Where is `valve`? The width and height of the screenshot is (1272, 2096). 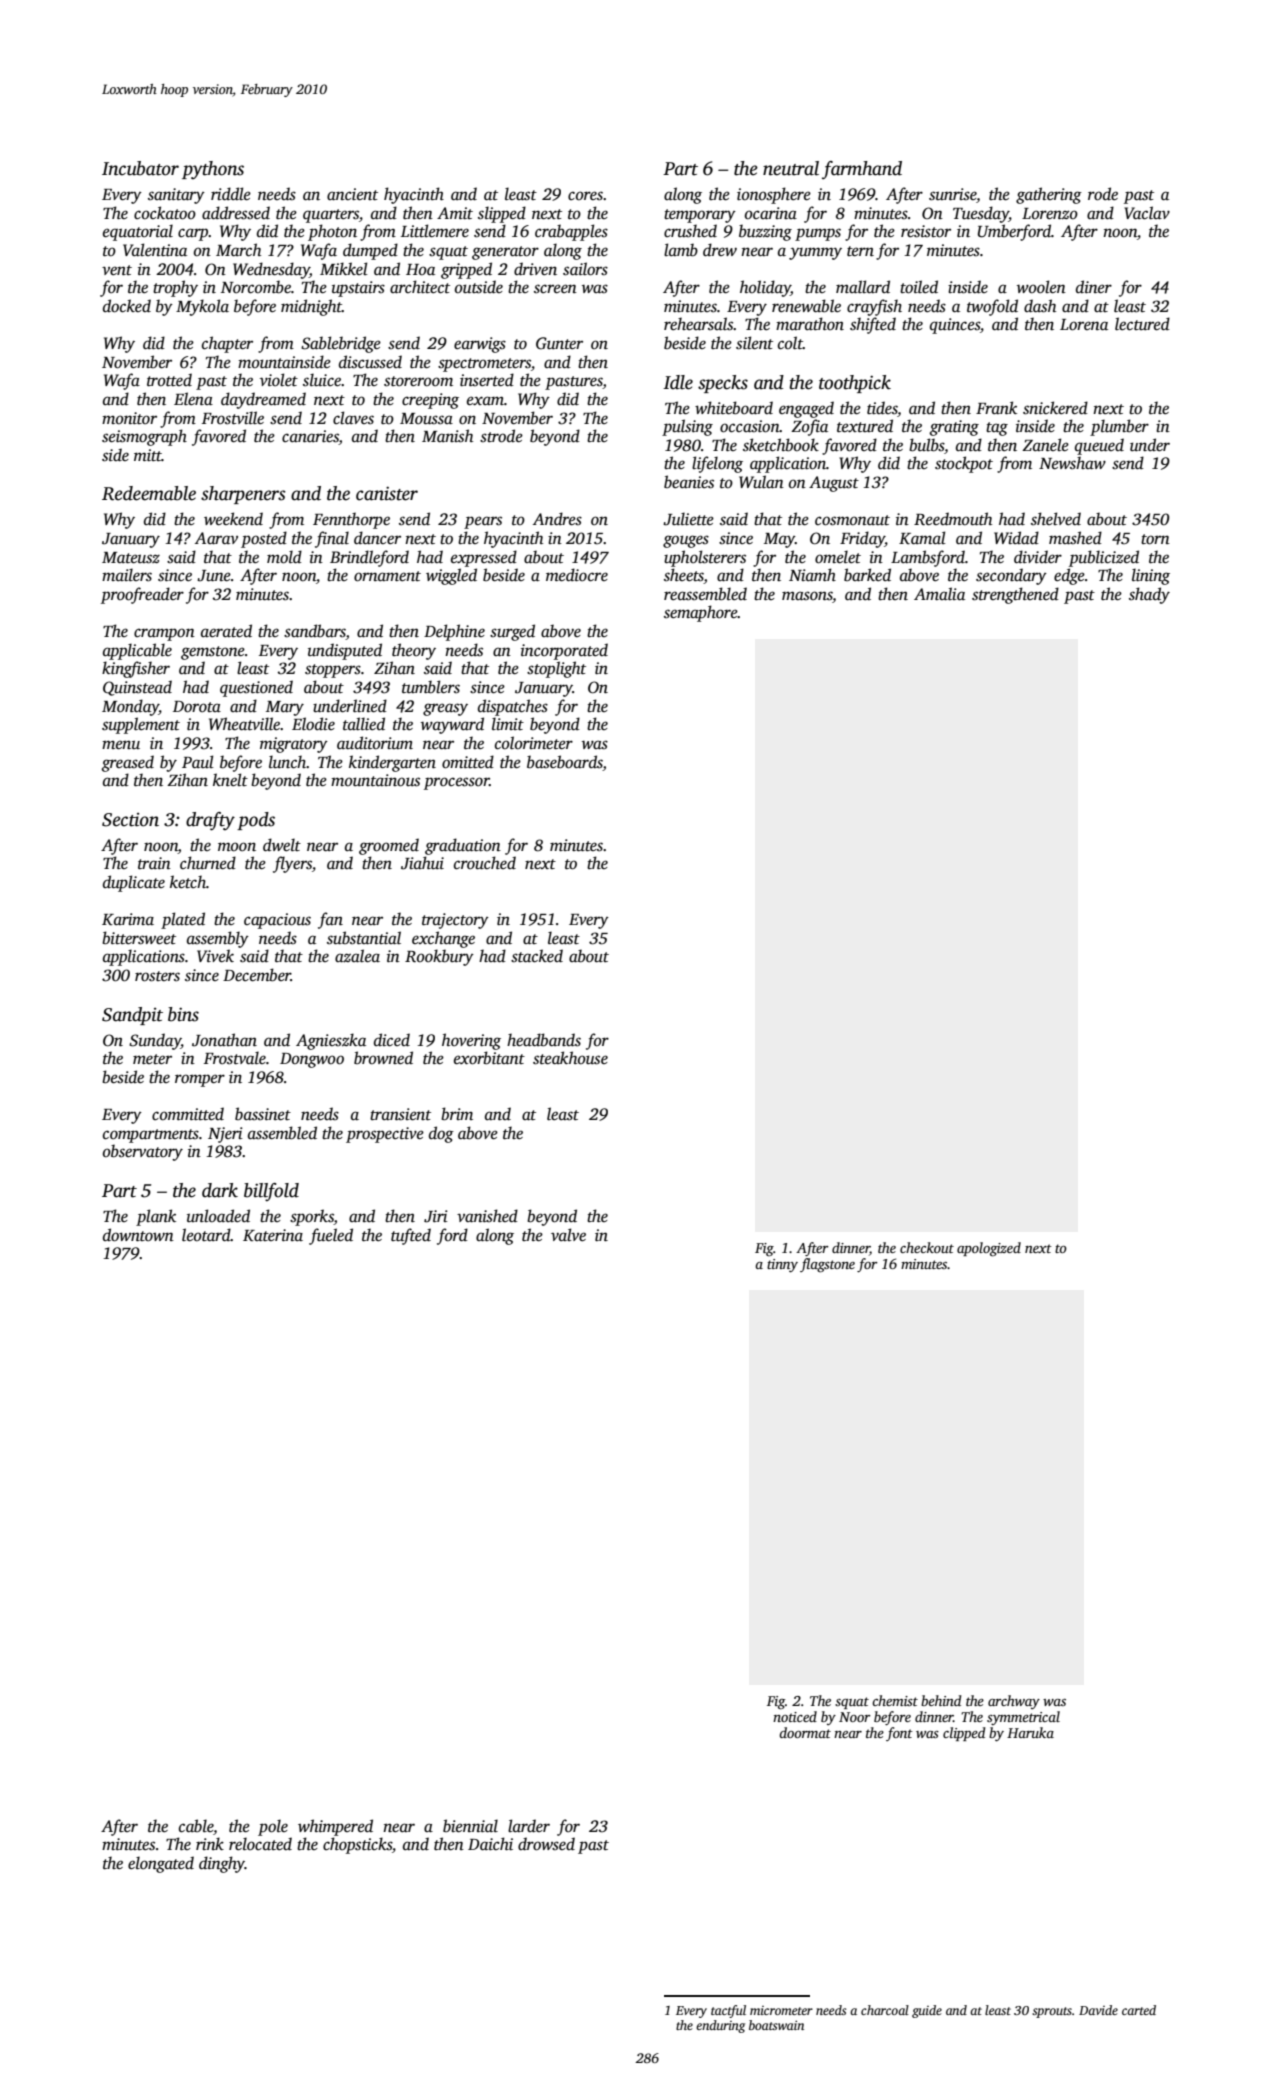
valve is located at coordinates (568, 1234).
